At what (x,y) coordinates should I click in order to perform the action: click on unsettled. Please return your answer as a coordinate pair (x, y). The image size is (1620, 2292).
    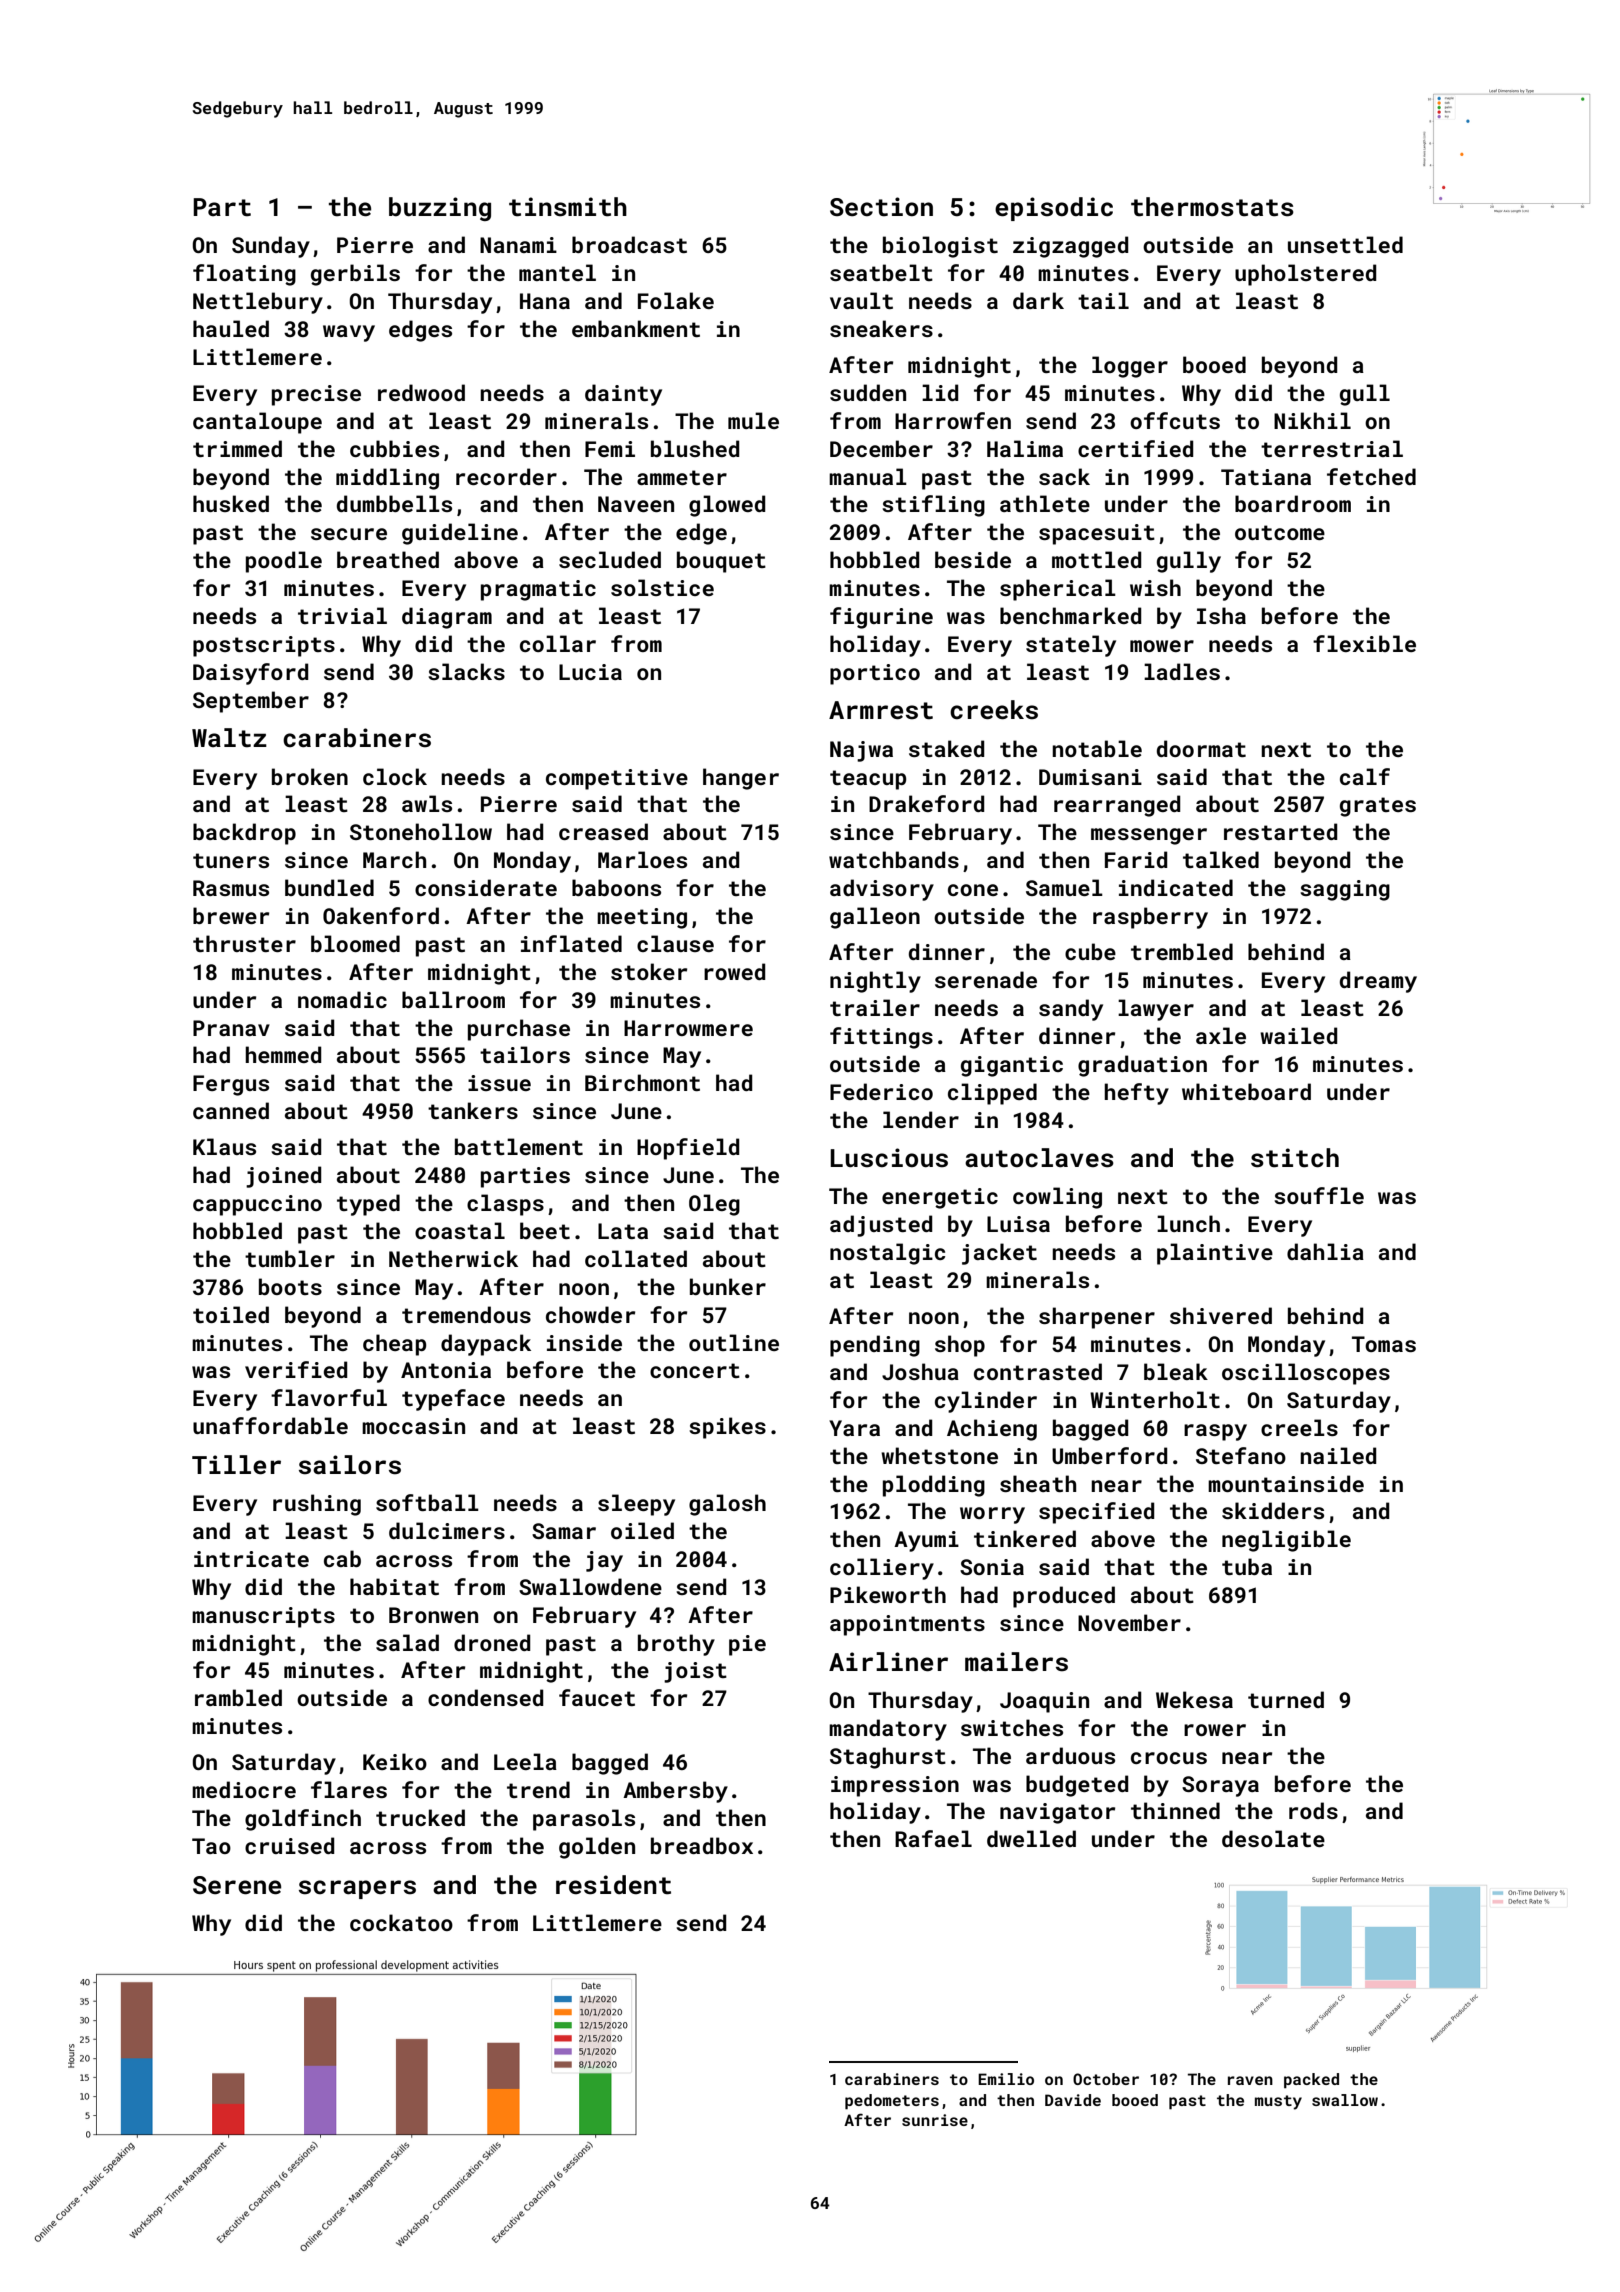
    Looking at the image, I should click on (1345, 244).
